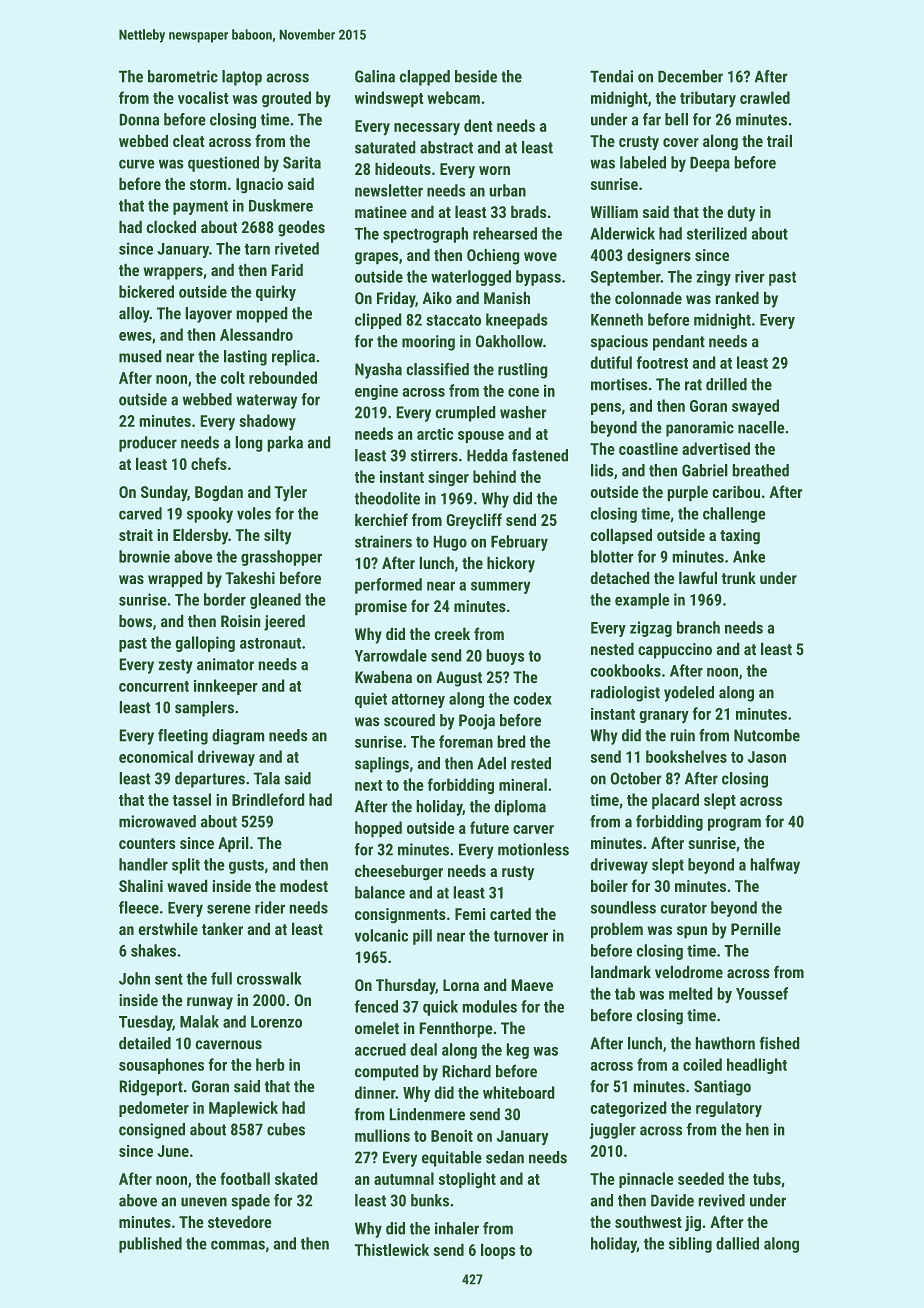 Image resolution: width=924 pixels, height=1308 pixels. I want to click on rider, so click(270, 907).
